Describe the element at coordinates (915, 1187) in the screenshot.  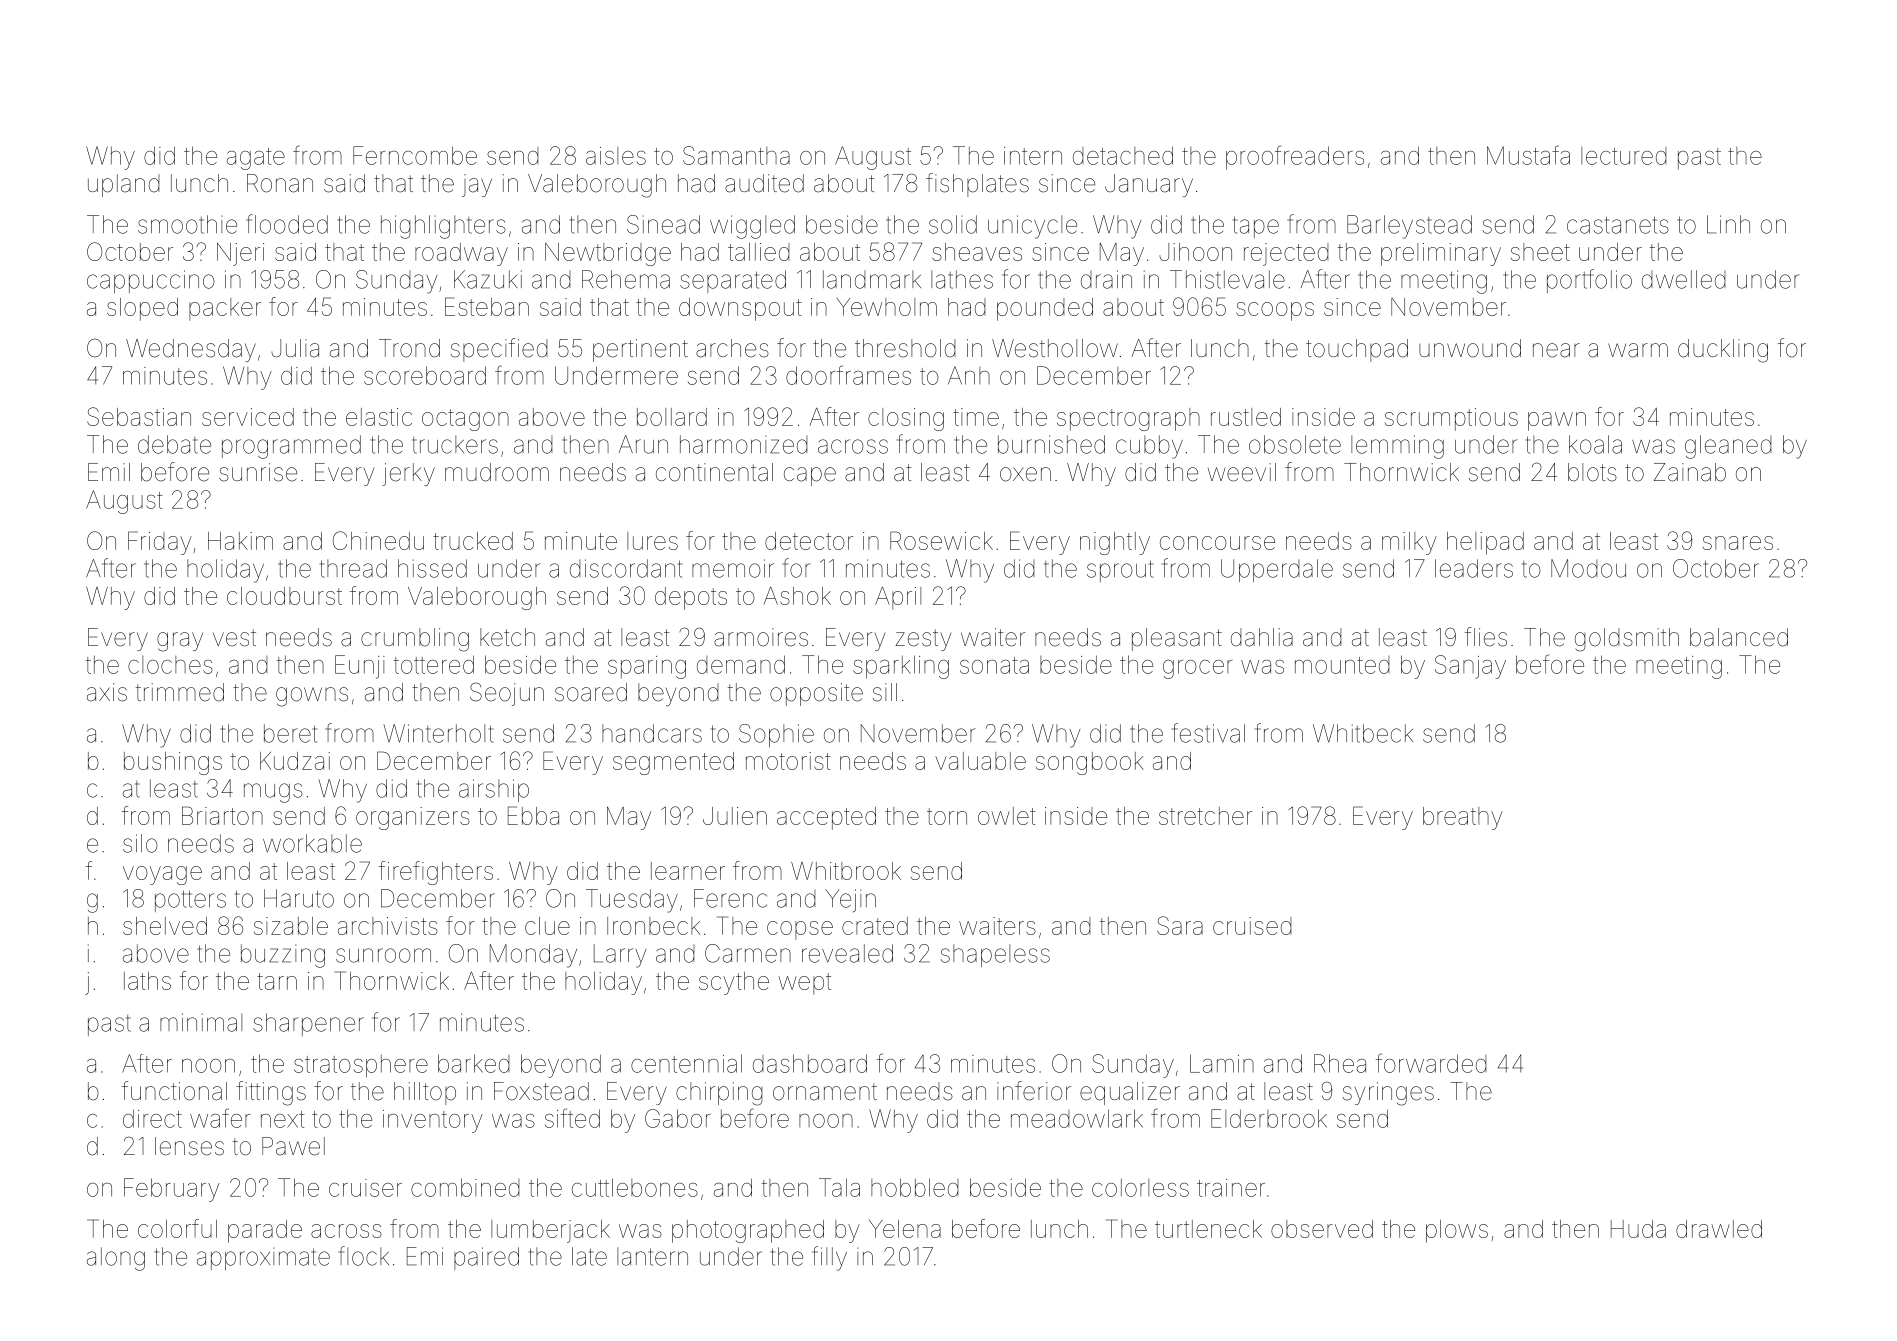
I see `hobbled` at that location.
